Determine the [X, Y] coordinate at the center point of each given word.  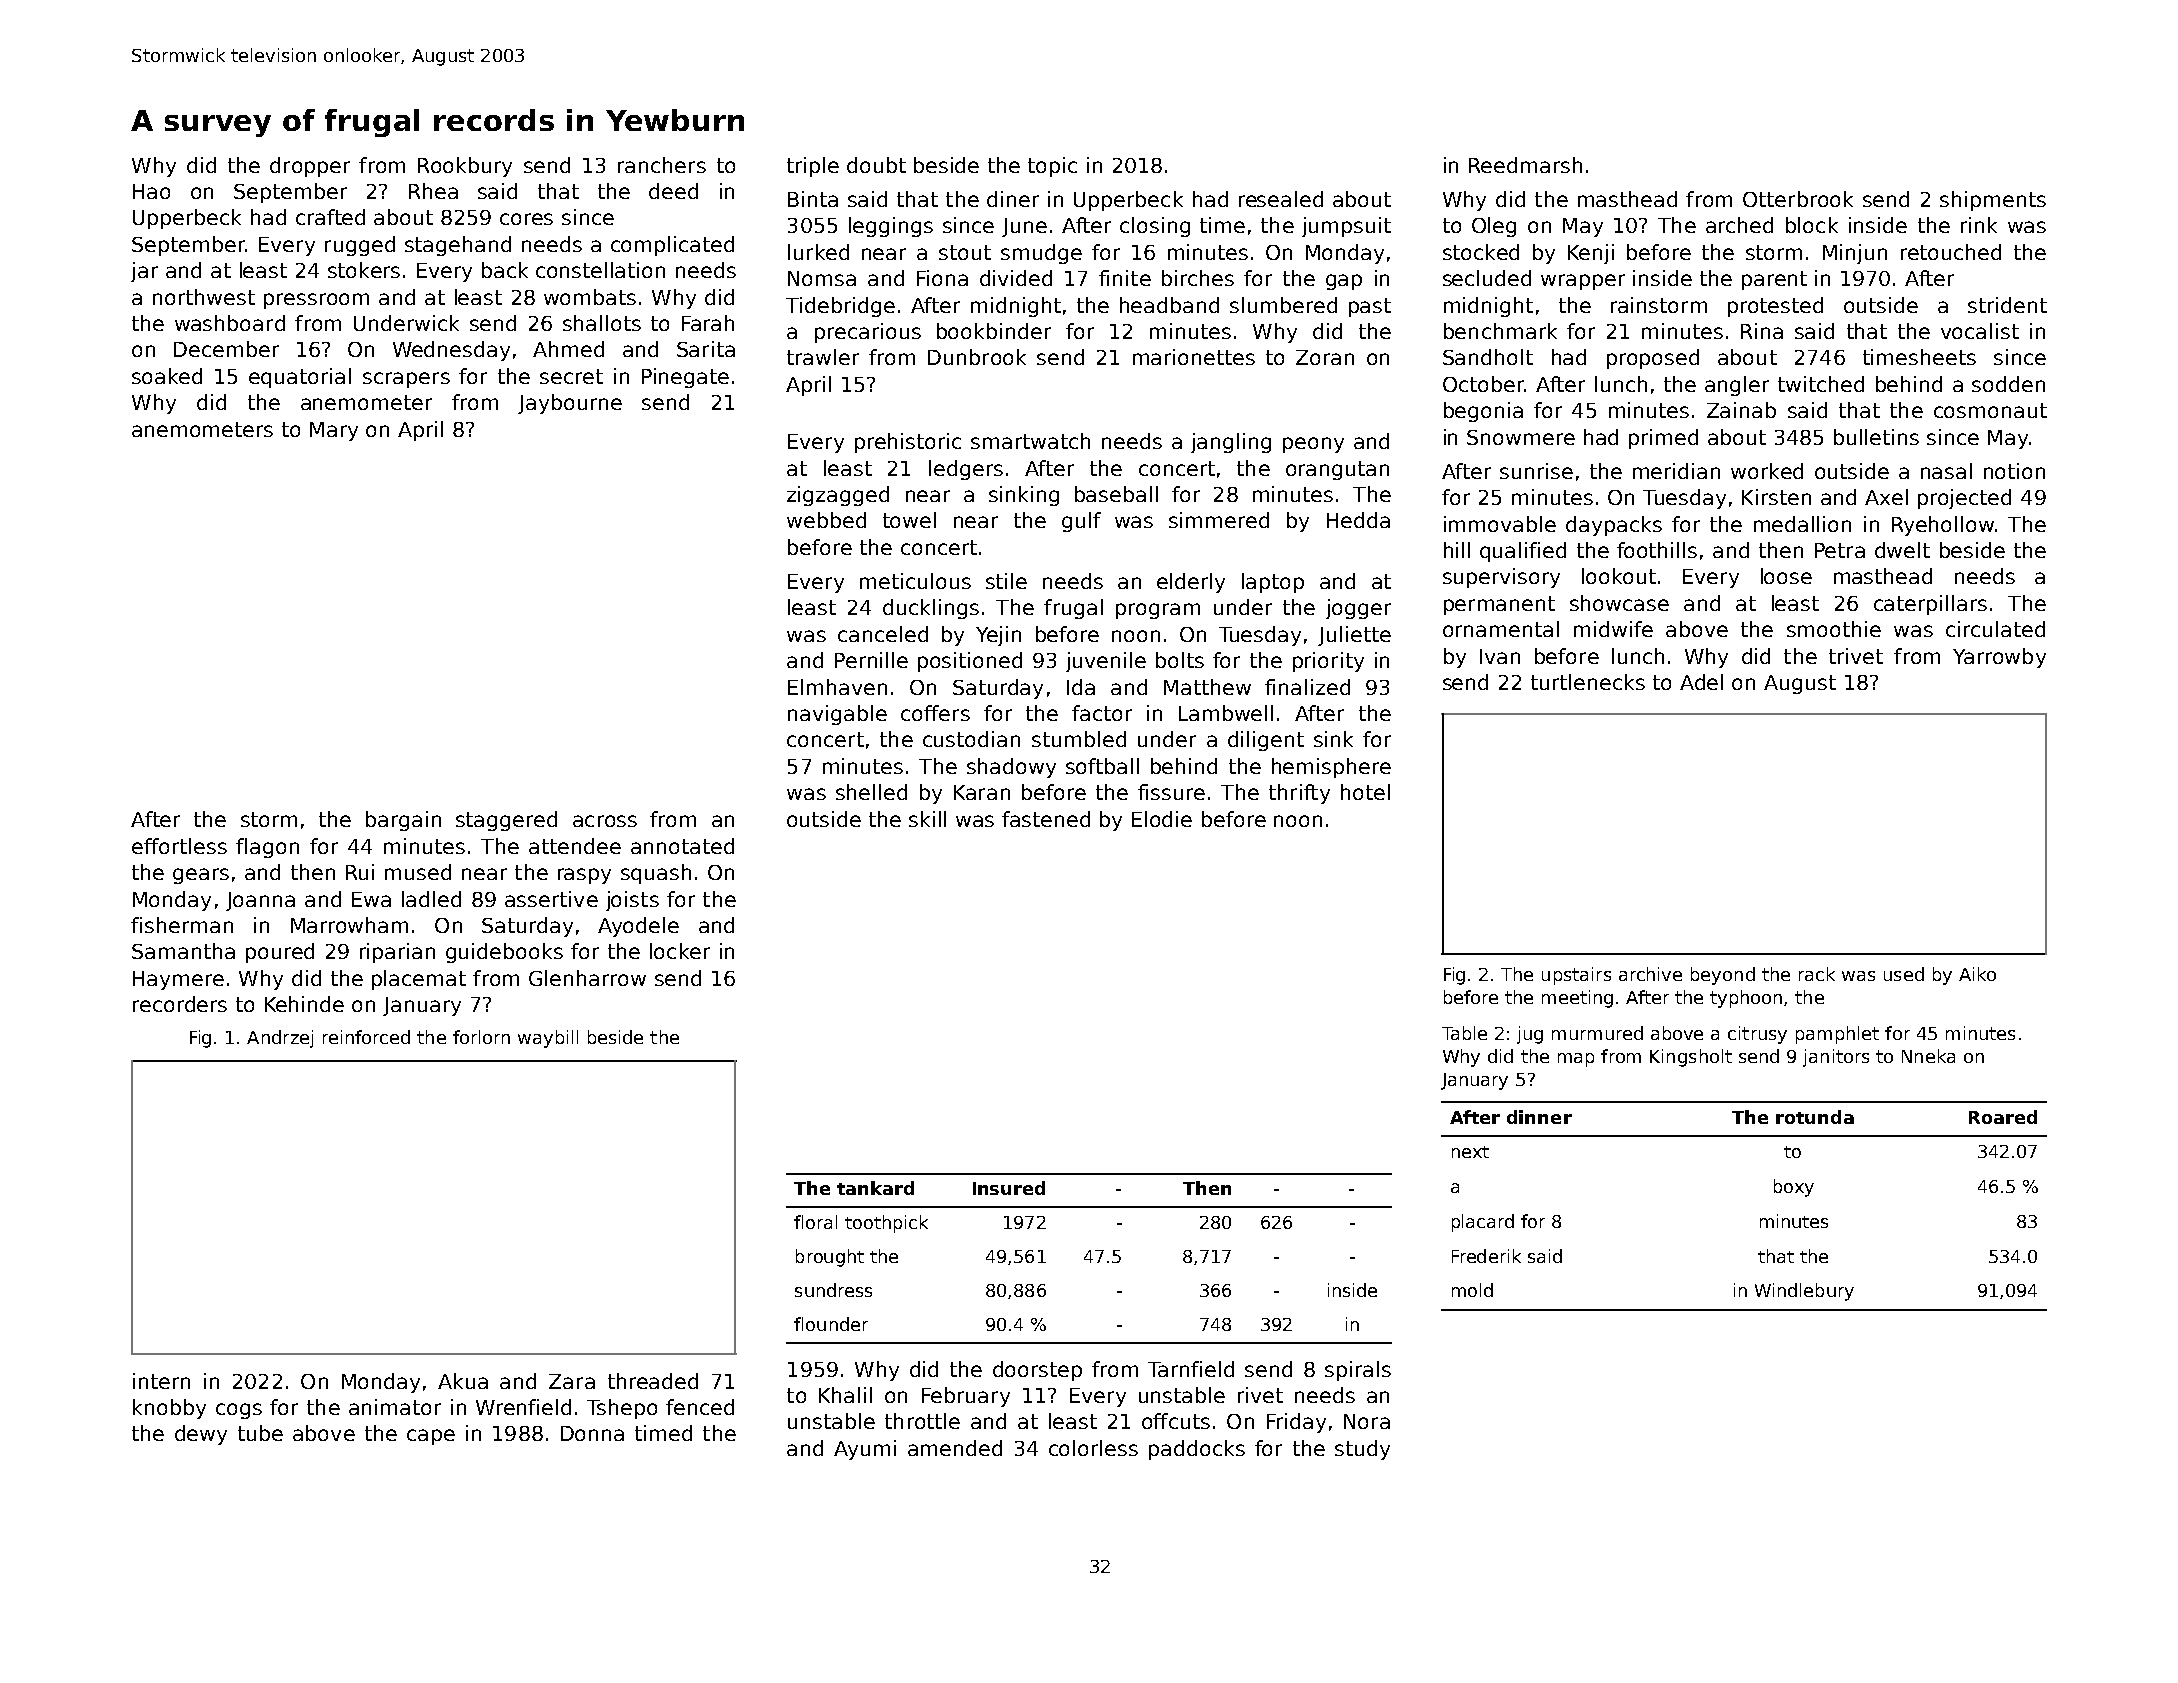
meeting [1577, 999]
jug [1530, 1035]
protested [1775, 307]
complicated [672, 246]
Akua [463, 1381]
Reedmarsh [1525, 165]
